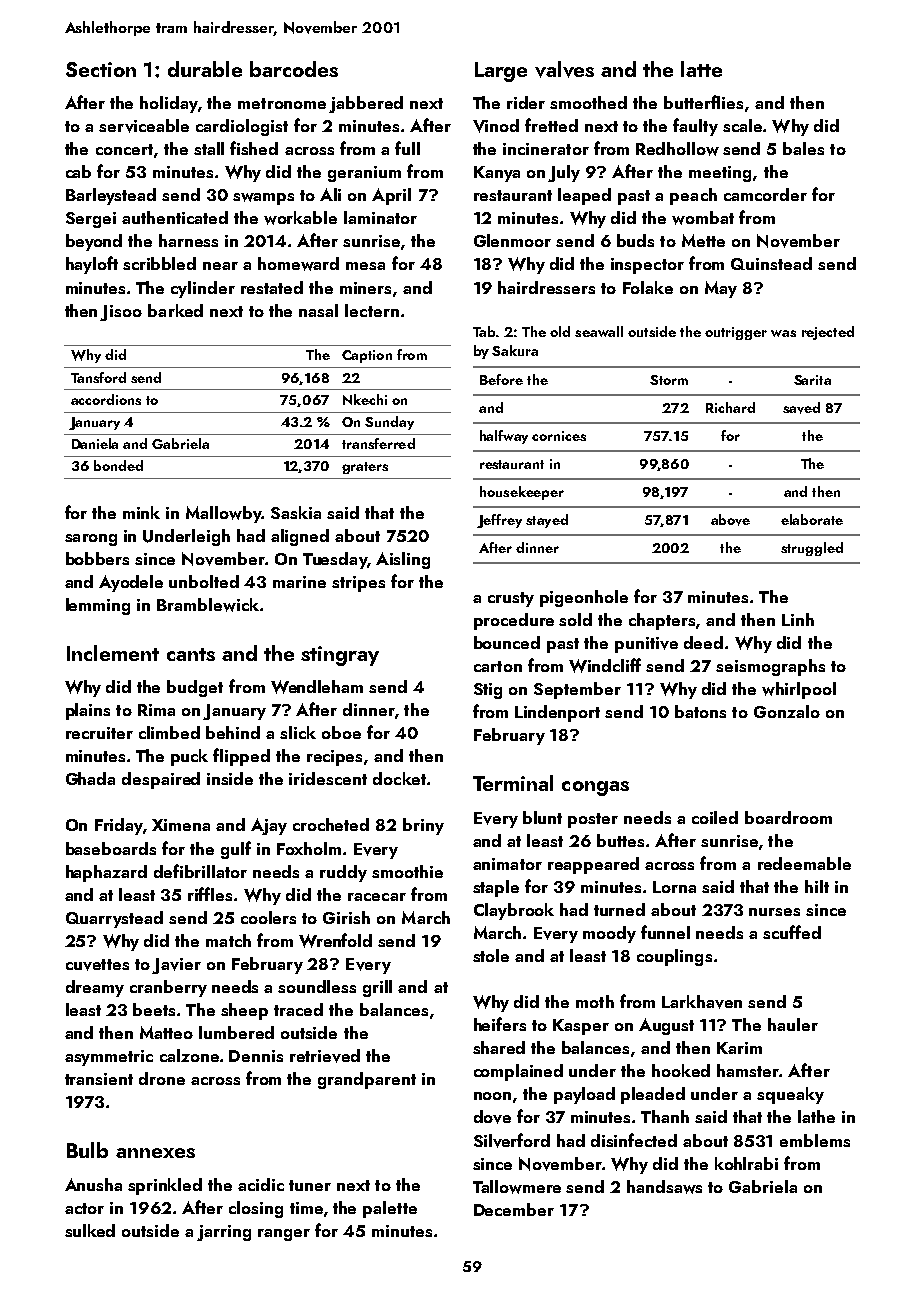 Image resolution: width=924 pixels, height=1308 pixels. I want to click on stayed, so click(547, 521).
